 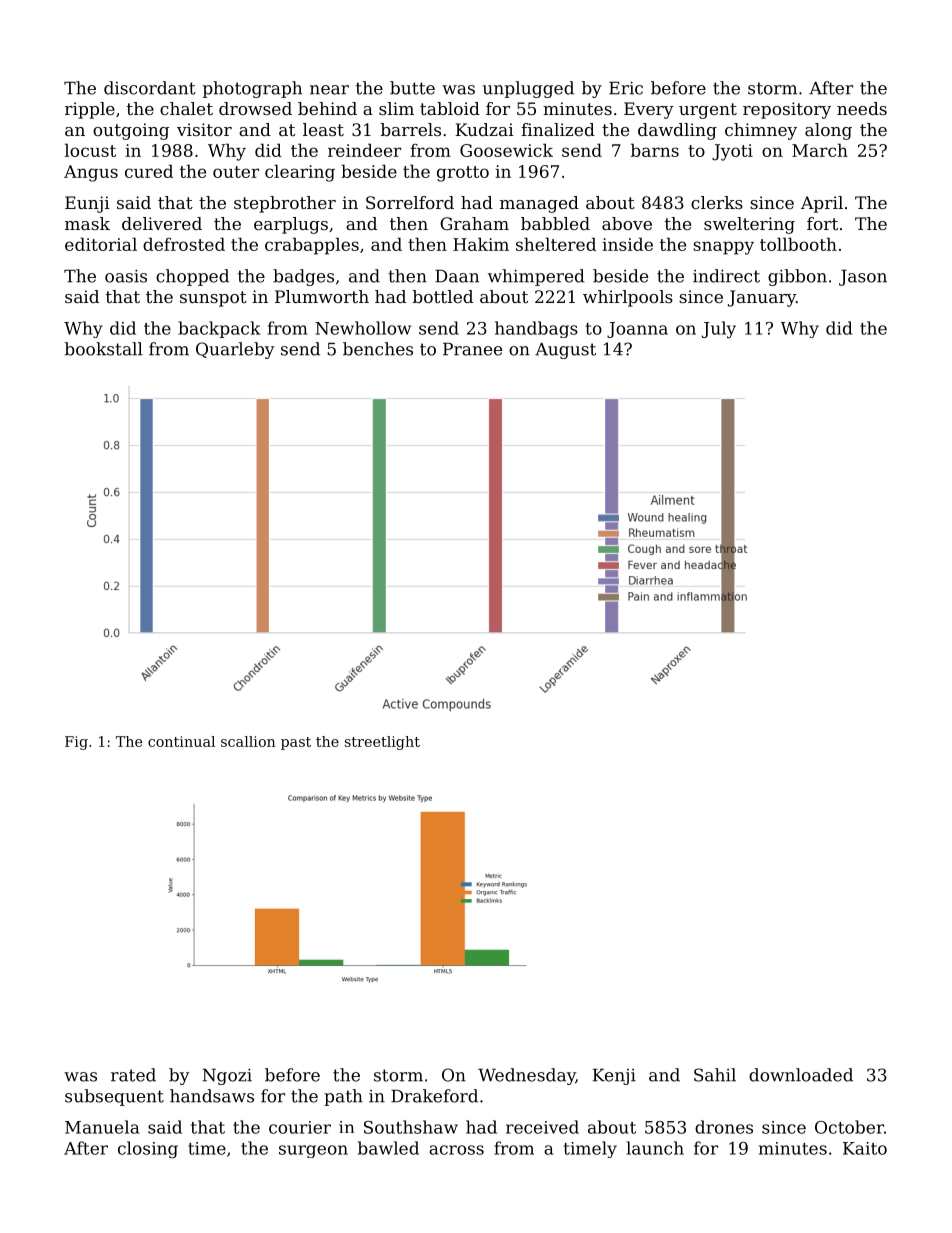 I want to click on Kaito, so click(x=865, y=1148).
